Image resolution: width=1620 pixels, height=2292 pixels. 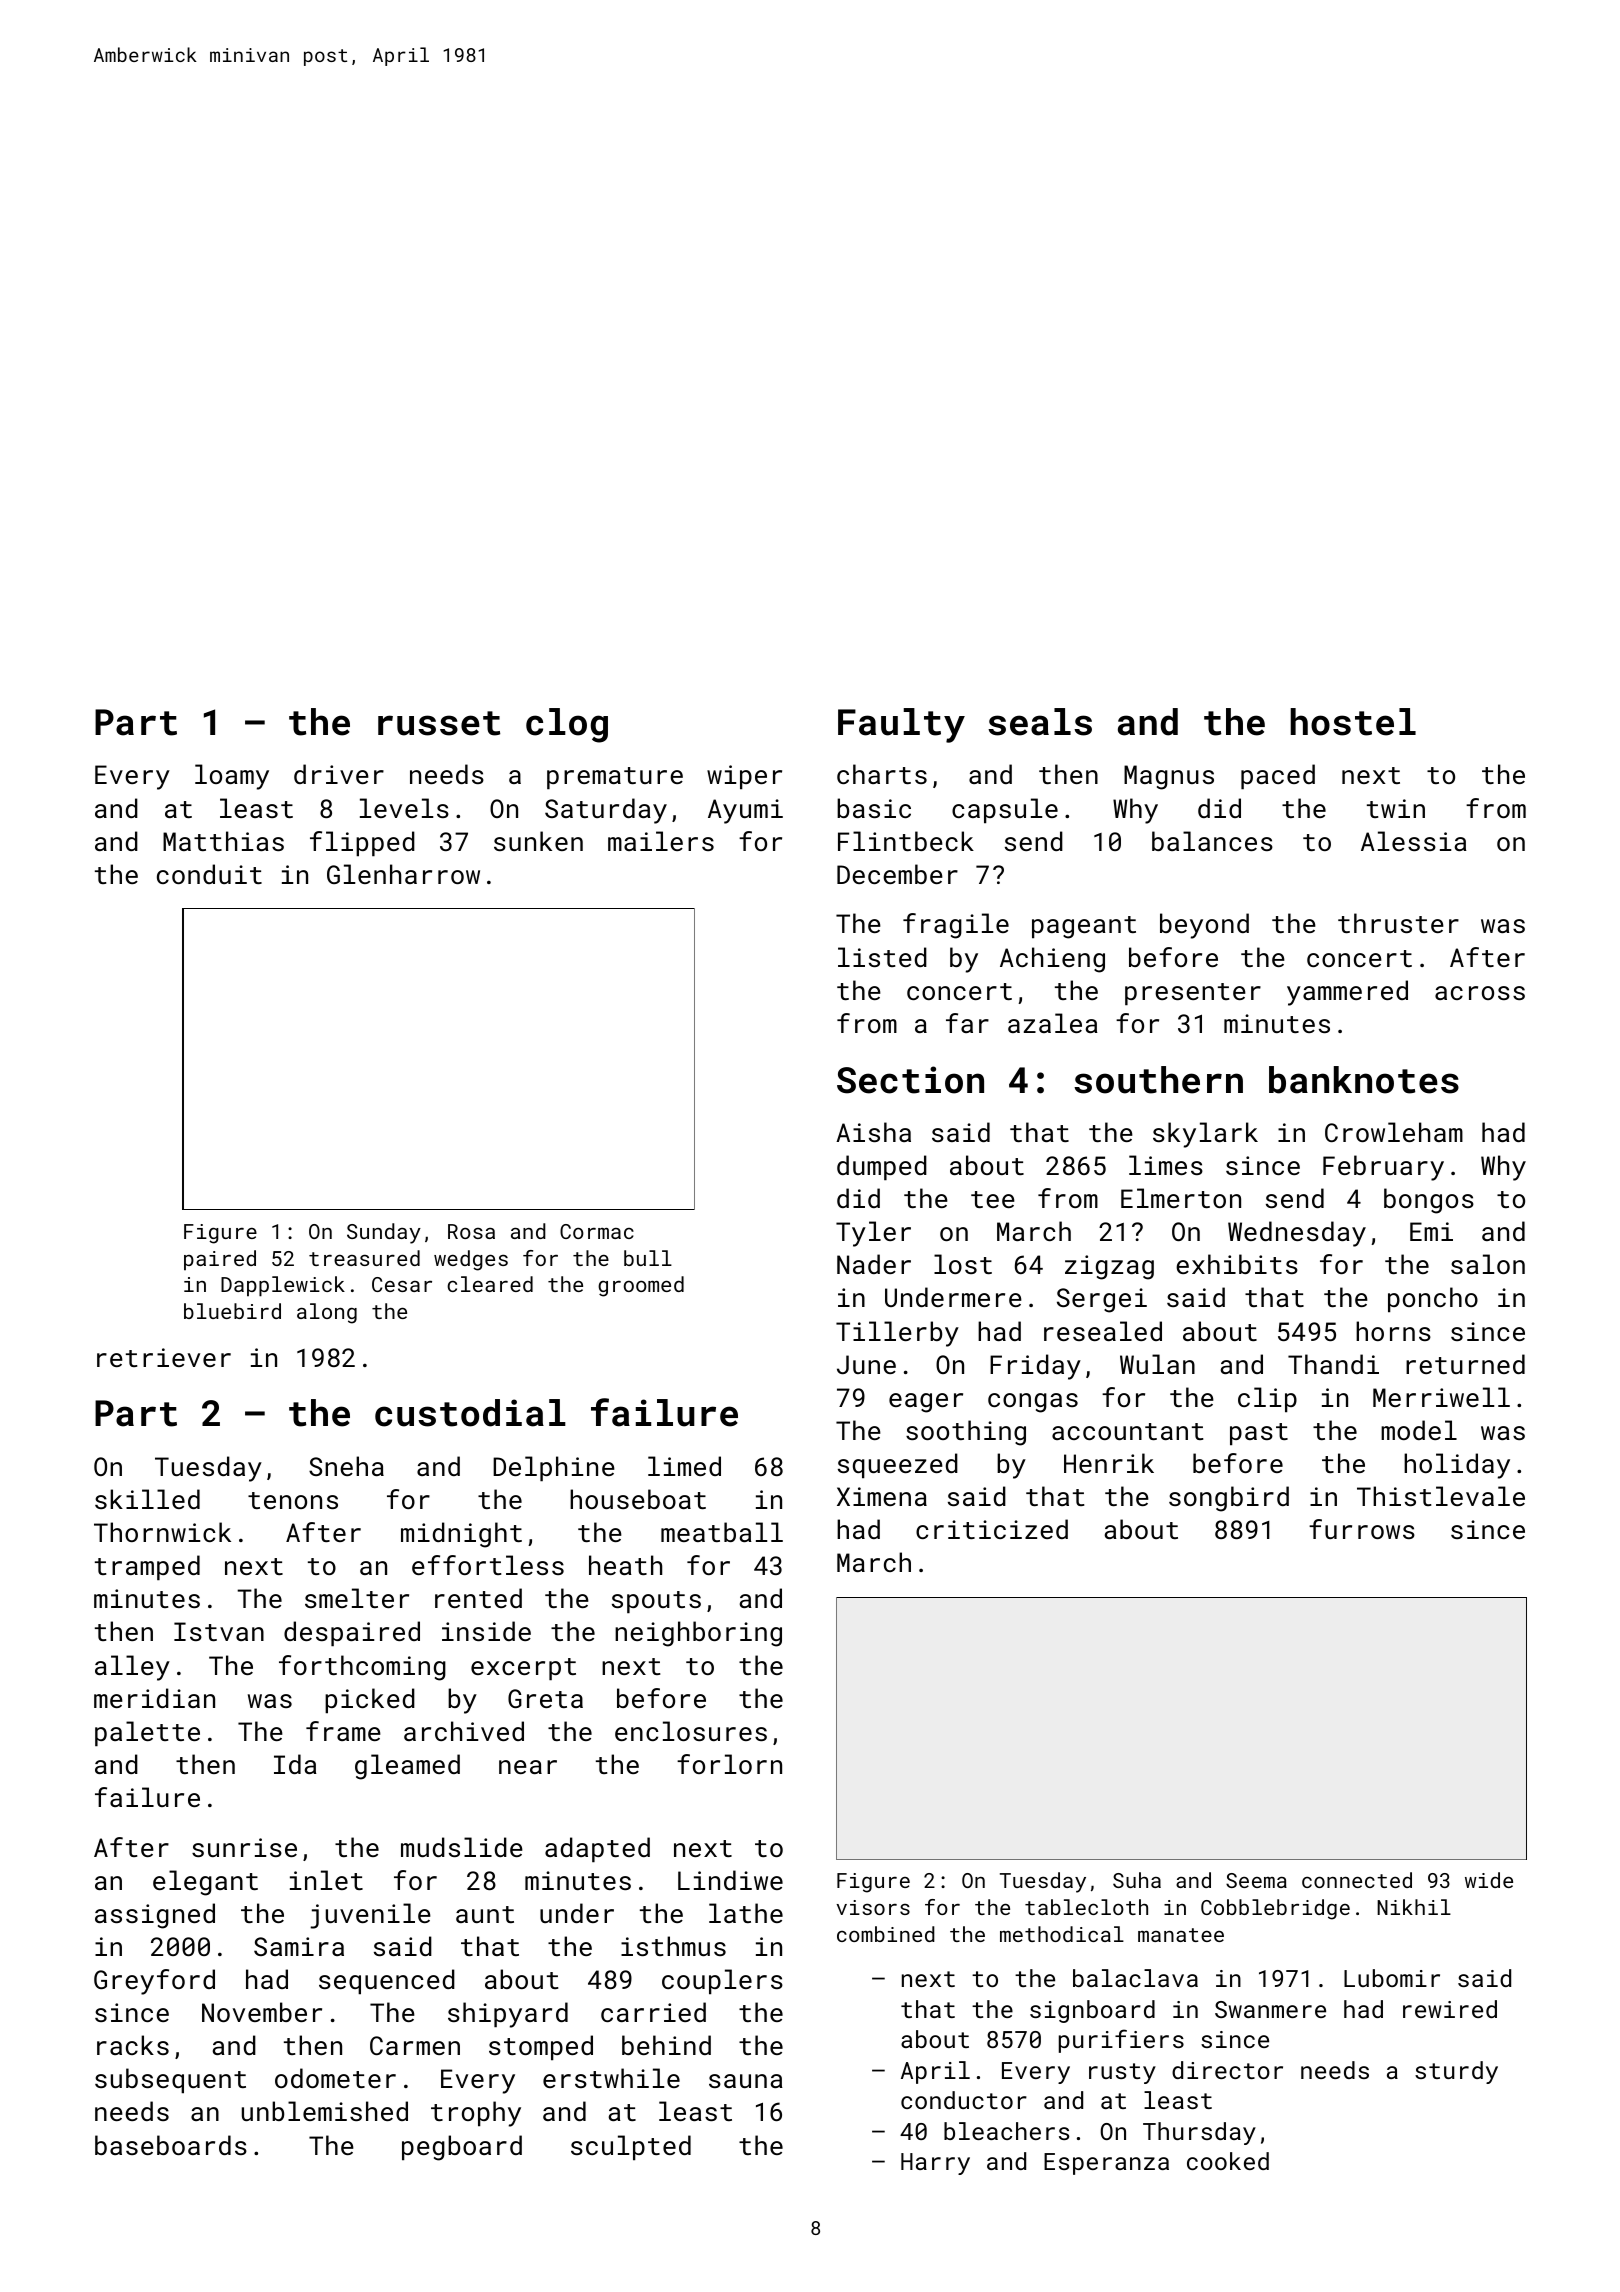 I want to click on russet, so click(x=439, y=723).
